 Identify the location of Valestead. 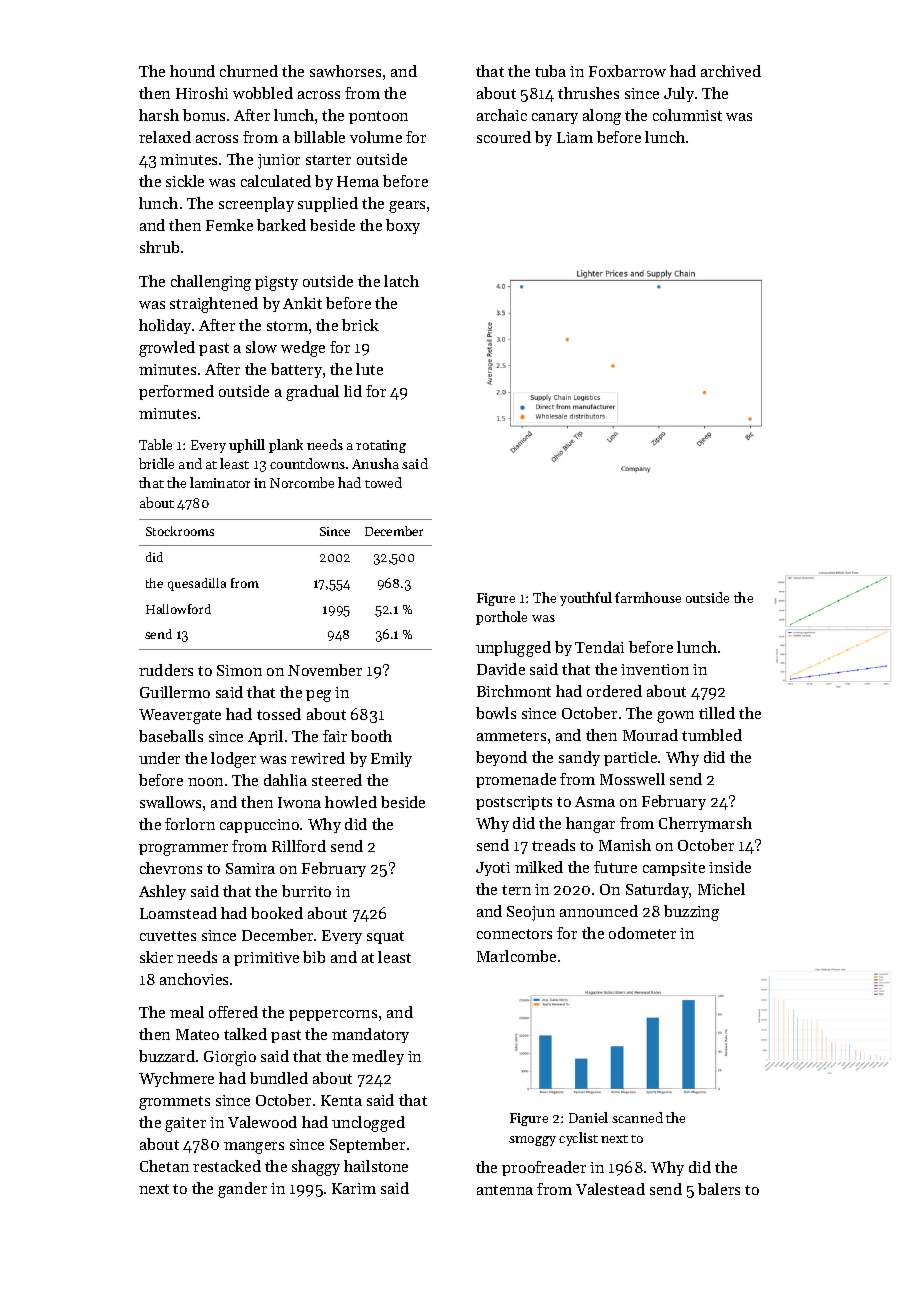
(610, 1189).
